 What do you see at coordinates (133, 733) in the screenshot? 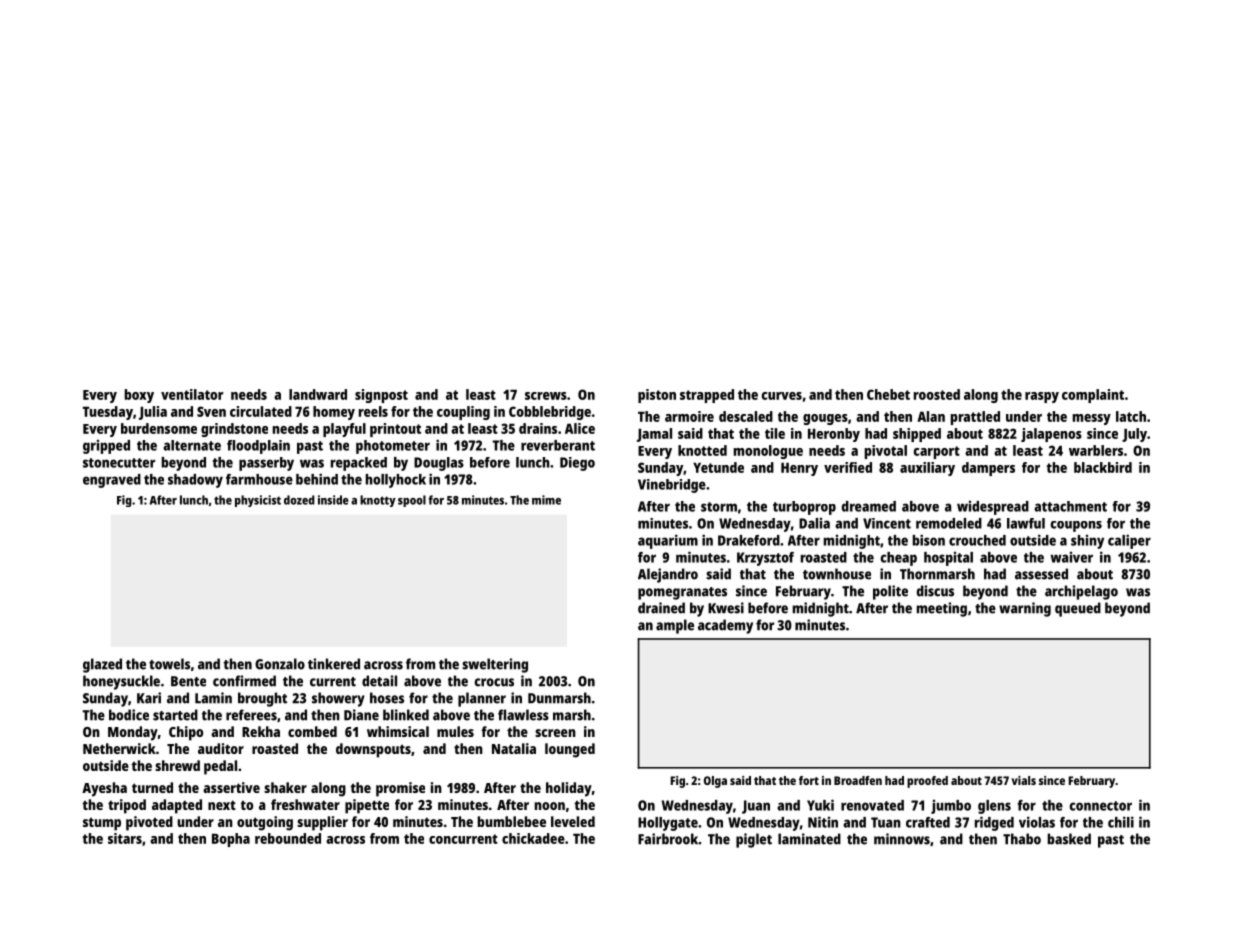
I see `Monday` at bounding box center [133, 733].
